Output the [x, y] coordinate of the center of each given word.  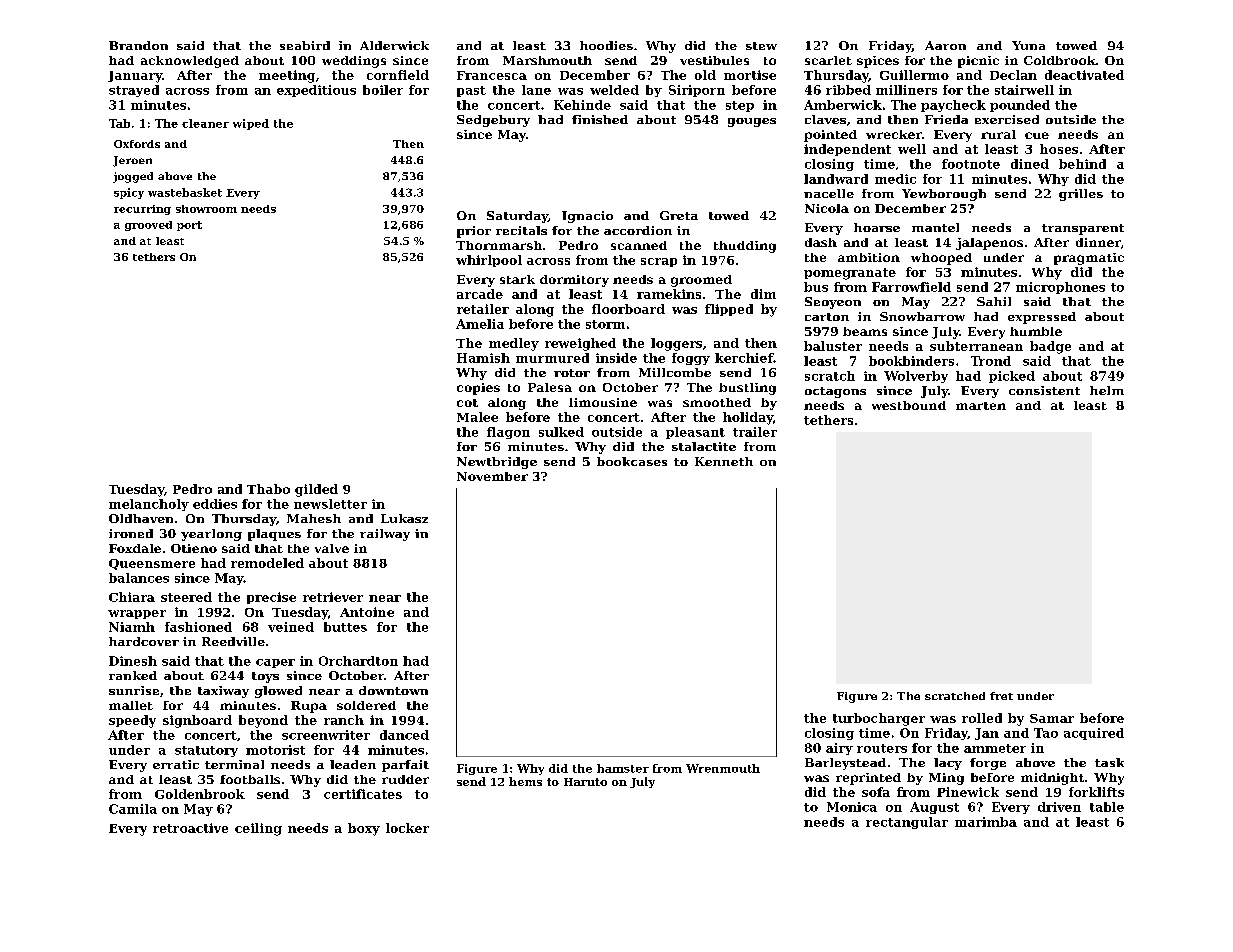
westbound [909, 405]
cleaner [205, 123]
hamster [623, 768]
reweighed [580, 344]
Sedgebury [493, 121]
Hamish [483, 358]
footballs [250, 779]
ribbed [848, 90]
